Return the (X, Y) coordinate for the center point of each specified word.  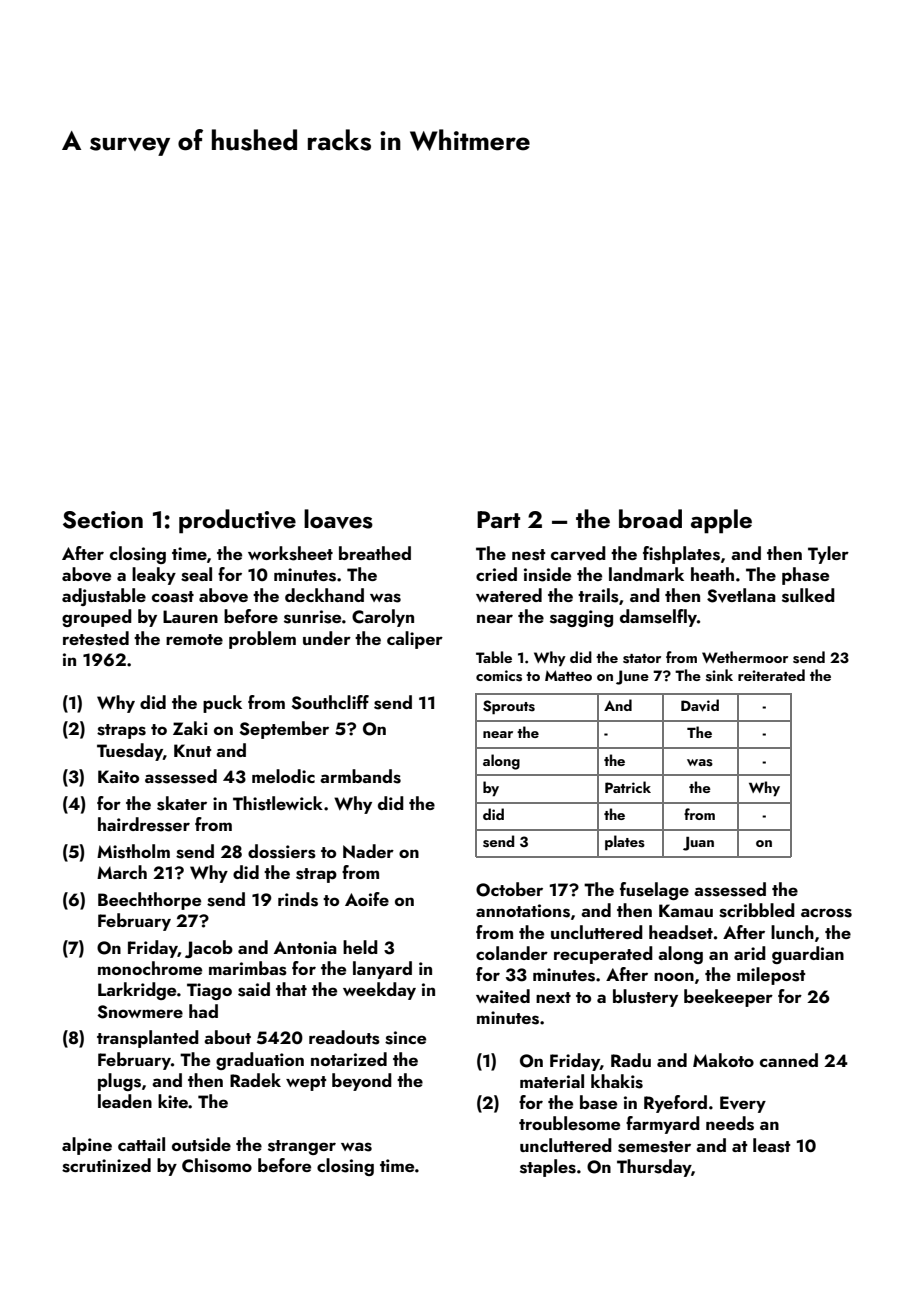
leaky (154, 576)
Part (498, 519)
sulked (808, 595)
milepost (771, 976)
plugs (119, 1082)
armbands (360, 776)
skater (182, 803)
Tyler (828, 555)
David (700, 705)
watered (509, 595)
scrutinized (106, 1165)
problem (262, 640)
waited (503, 996)
